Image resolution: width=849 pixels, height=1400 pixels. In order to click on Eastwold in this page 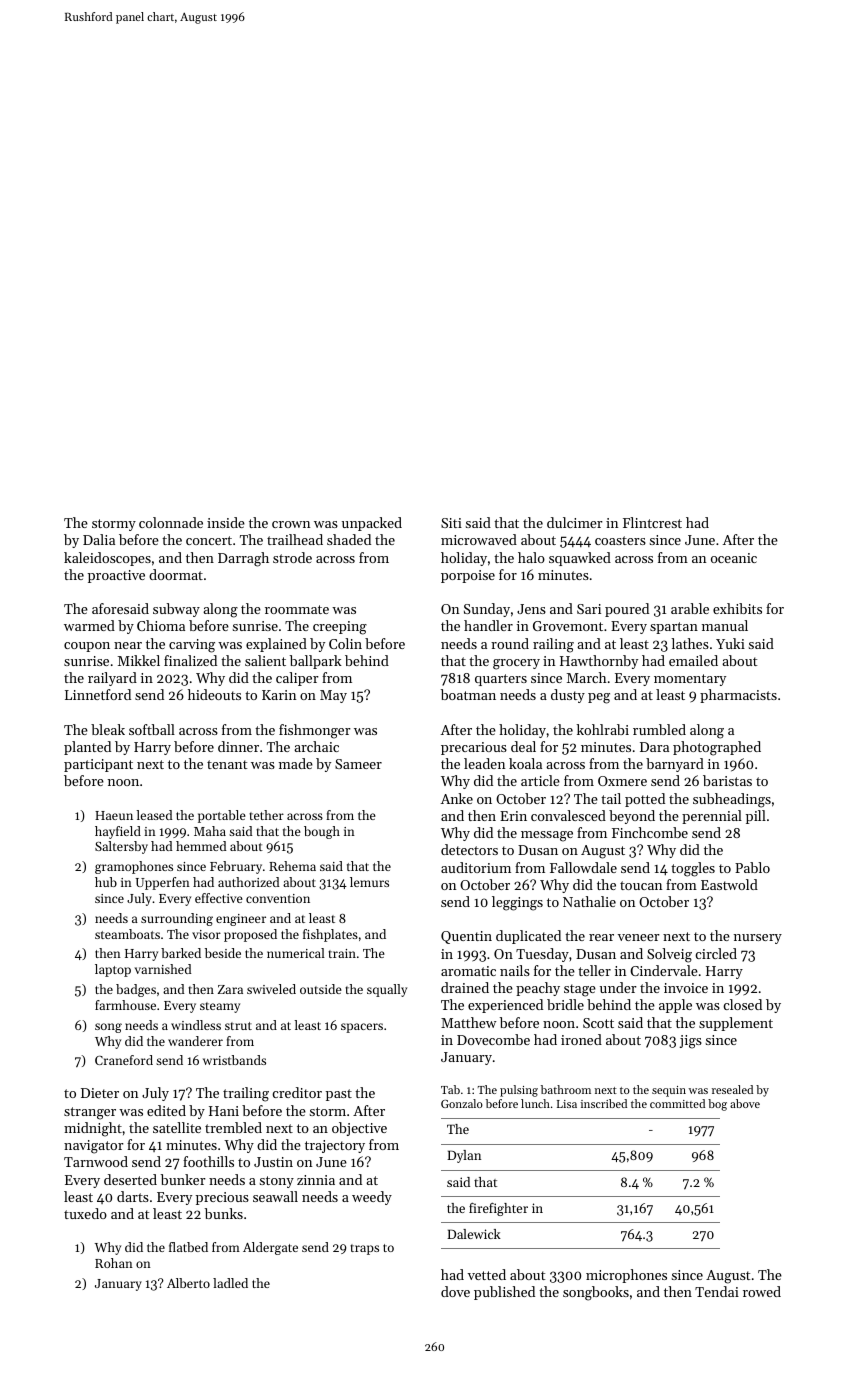, I will do `click(729, 884)`.
